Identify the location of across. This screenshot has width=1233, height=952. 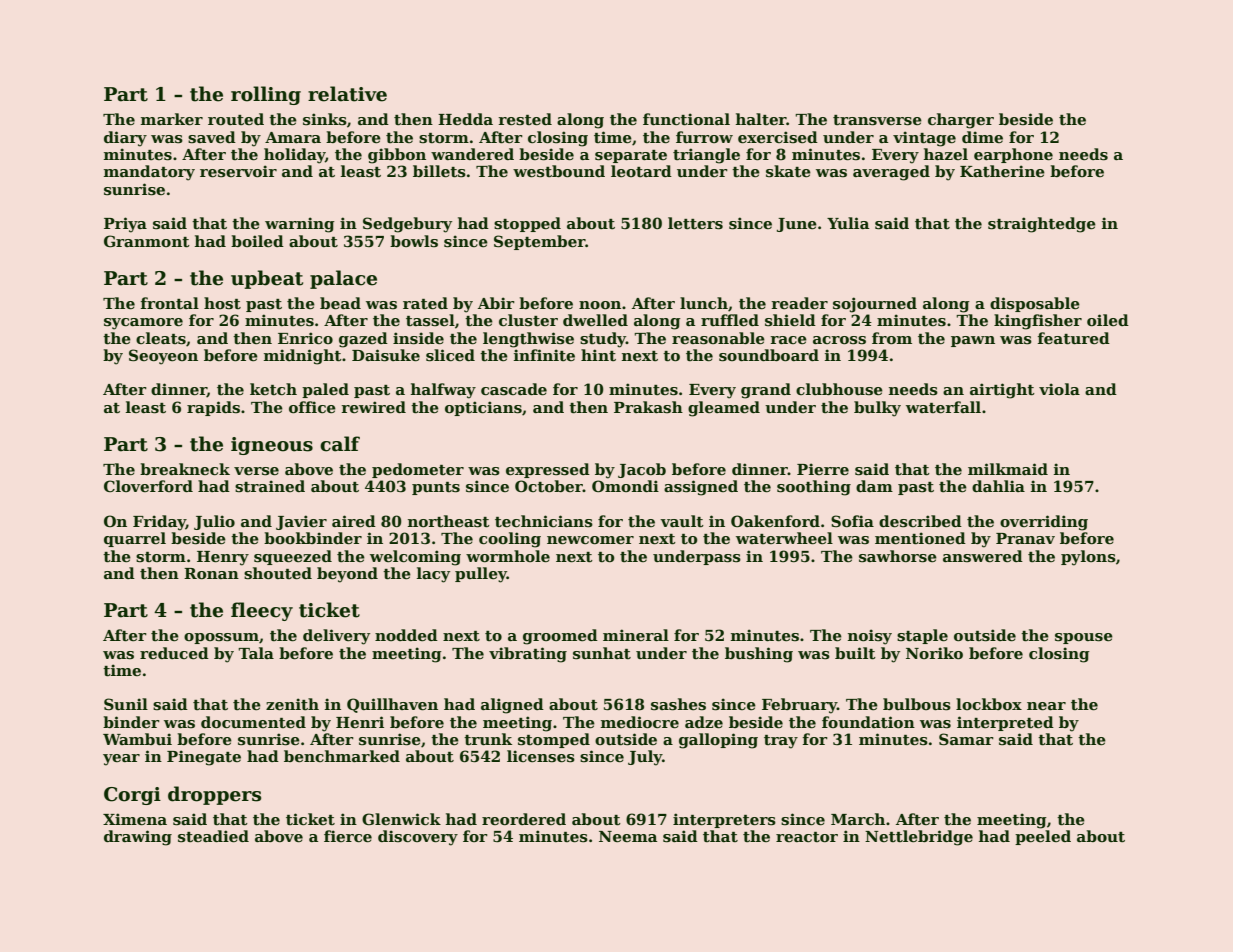
(839, 340).
